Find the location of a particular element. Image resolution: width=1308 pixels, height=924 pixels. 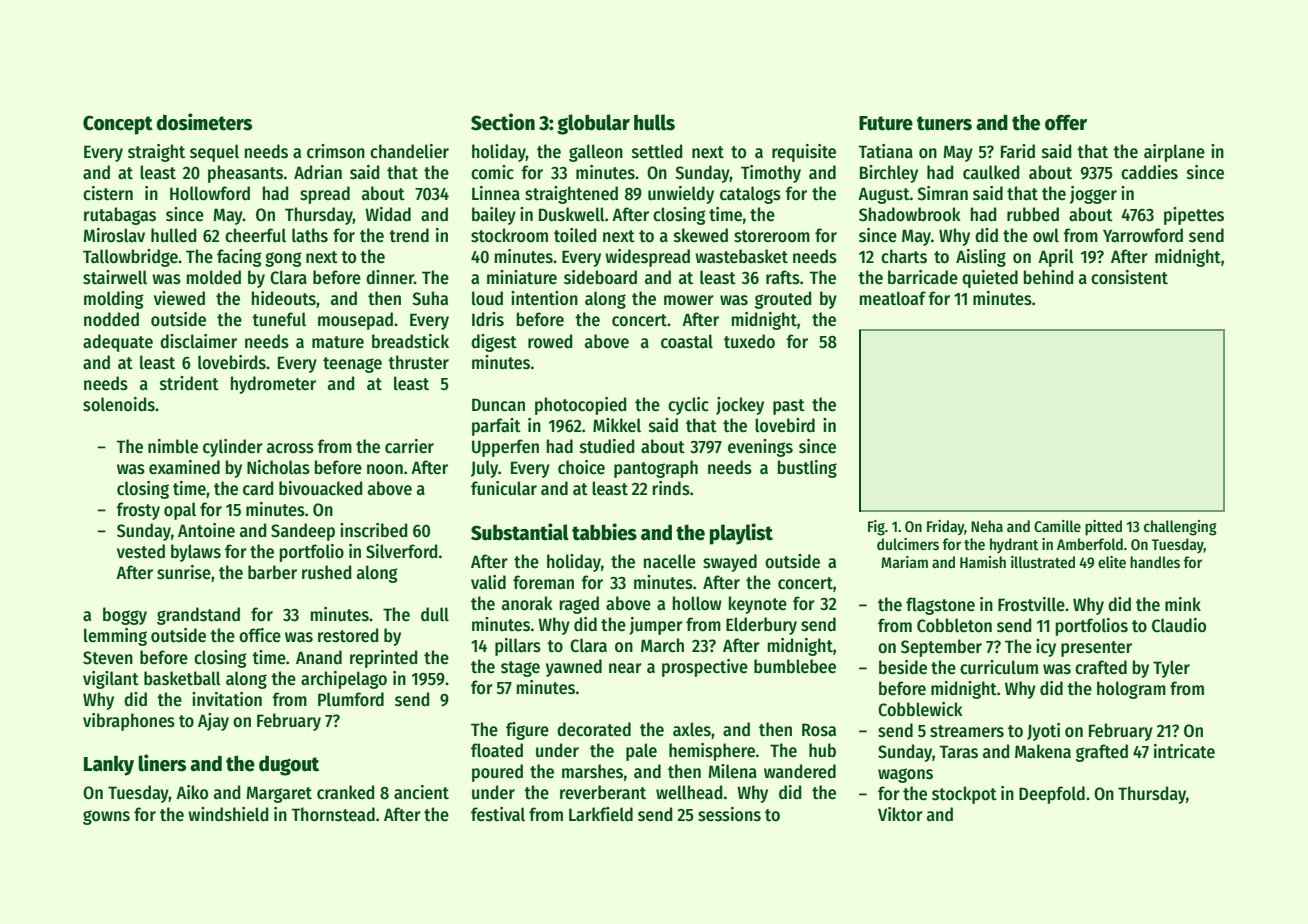

consistent is located at coordinates (1129, 277).
